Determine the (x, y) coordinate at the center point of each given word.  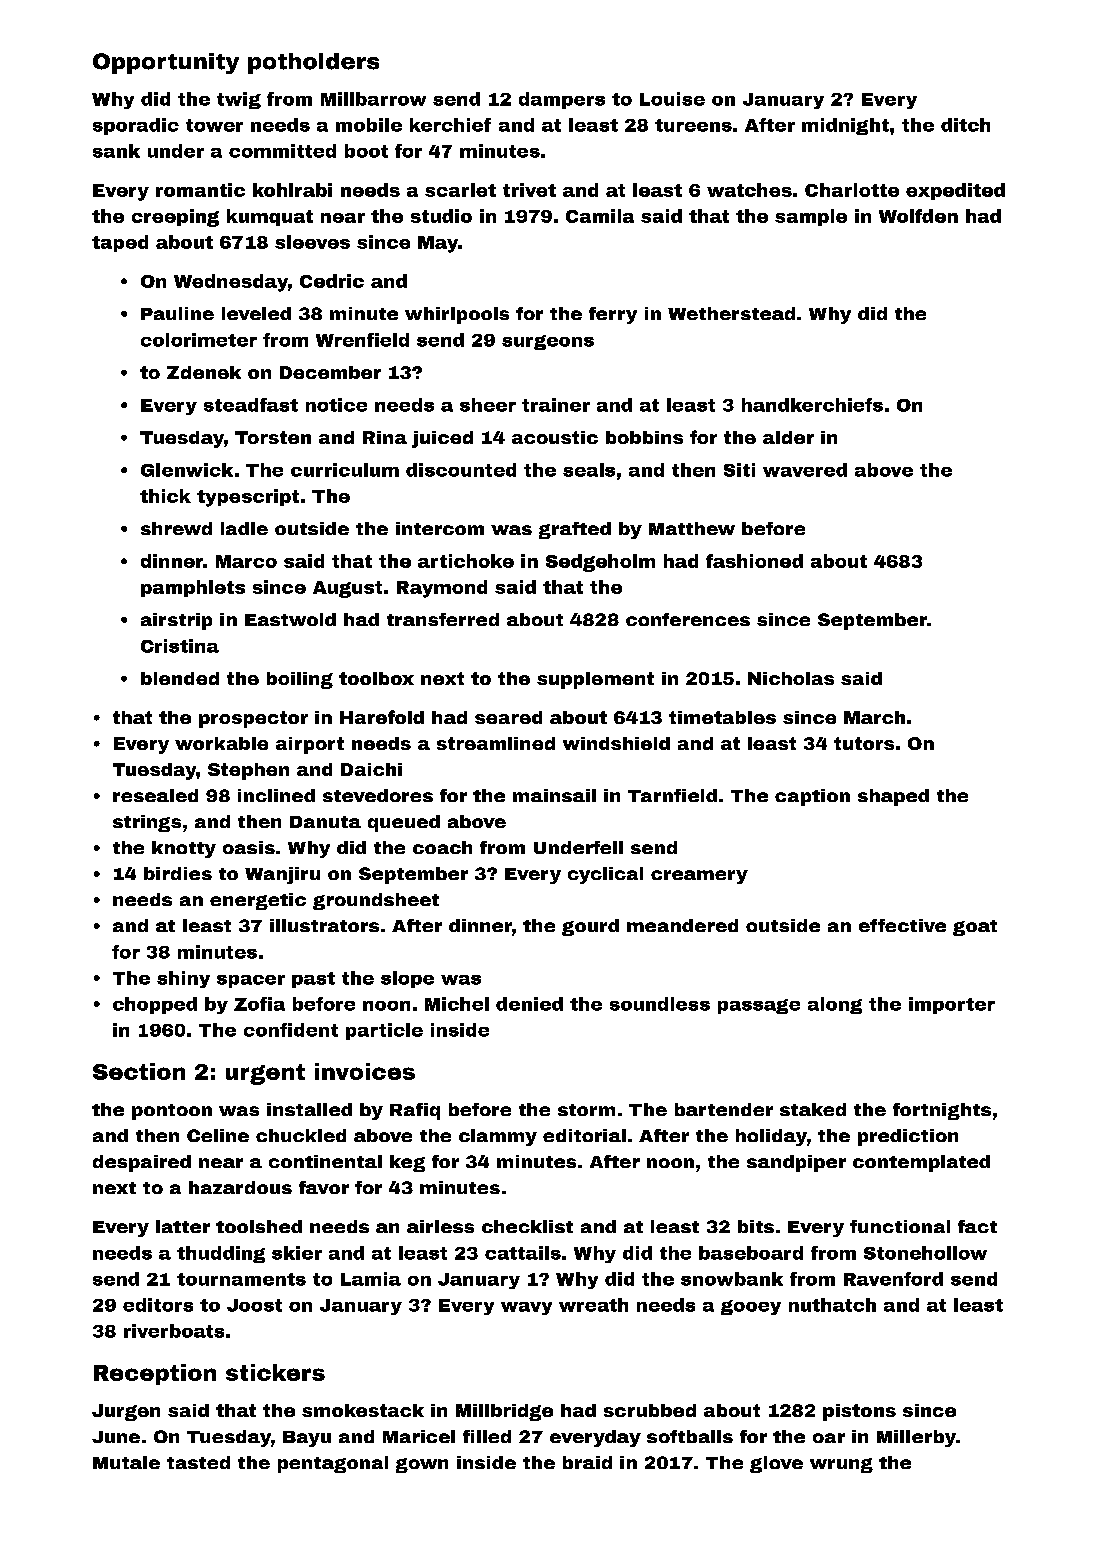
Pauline (177, 313)
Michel (457, 1004)
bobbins (644, 437)
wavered (805, 470)
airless (440, 1226)
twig (239, 100)
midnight (845, 126)
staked (813, 1109)
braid (587, 1462)
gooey (751, 1307)
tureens (693, 125)
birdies (178, 873)
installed (309, 1109)
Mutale (126, 1462)
